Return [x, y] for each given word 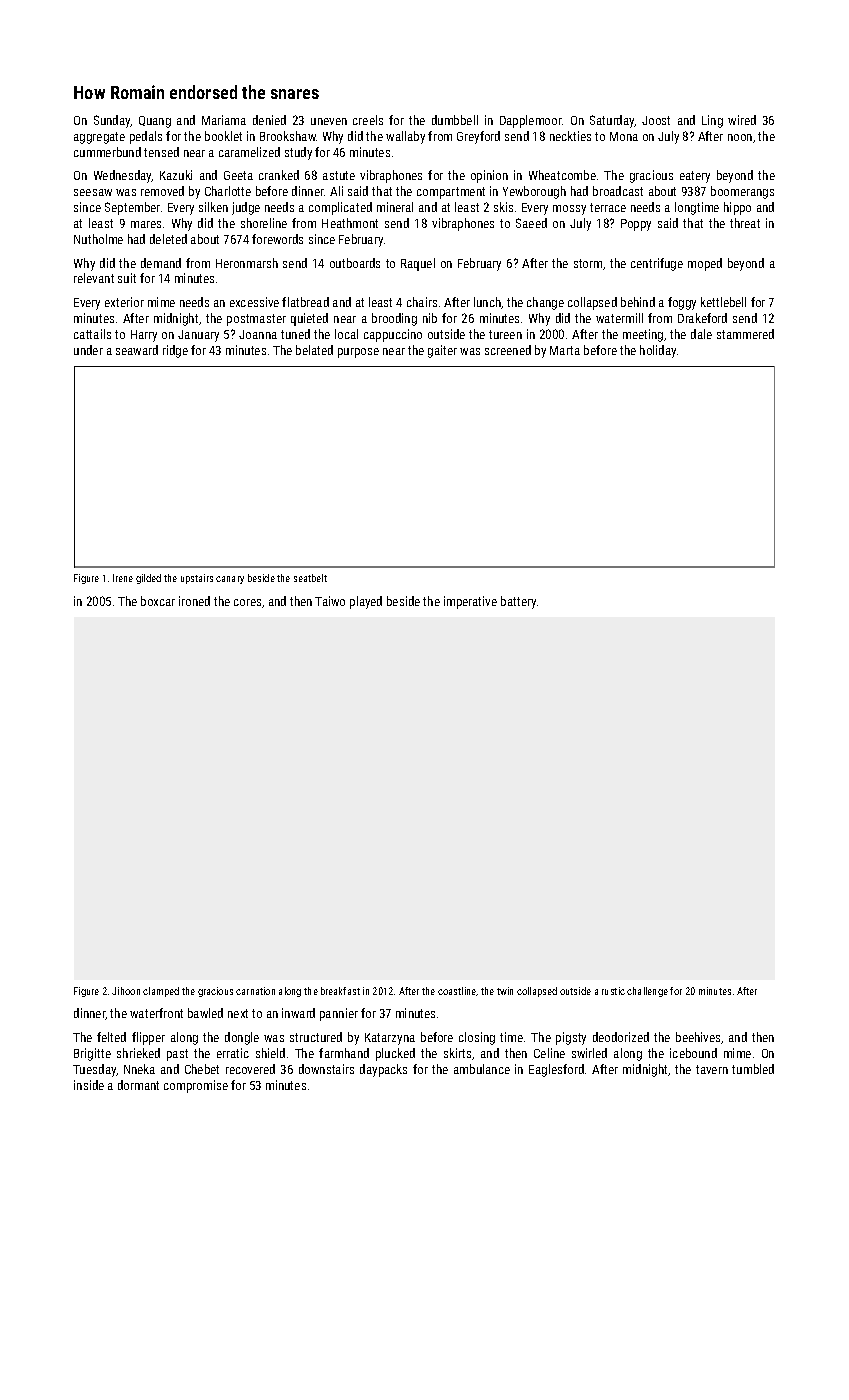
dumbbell [455, 120]
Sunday [112, 121]
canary [230, 580]
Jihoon [126, 991]
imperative [470, 602]
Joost [656, 120]
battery [518, 602]
